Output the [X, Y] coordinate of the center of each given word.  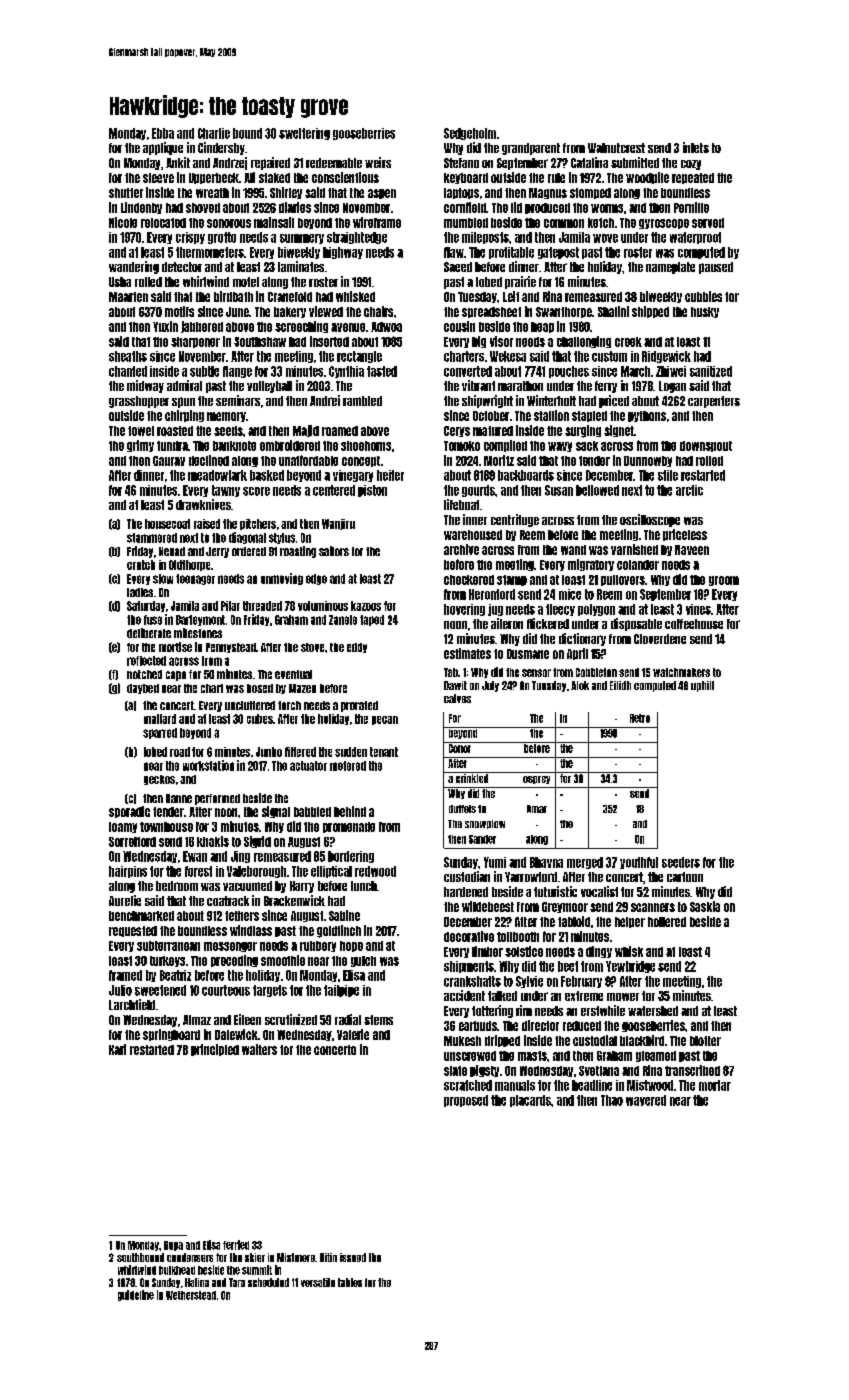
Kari [117, 1049]
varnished [634, 549]
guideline [136, 1295]
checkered [469, 580]
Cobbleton [596, 672]
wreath [212, 193]
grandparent [531, 149]
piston [372, 491]
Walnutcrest [616, 148]
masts [532, 1056]
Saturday [146, 606]
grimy [140, 446]
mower [623, 997]
